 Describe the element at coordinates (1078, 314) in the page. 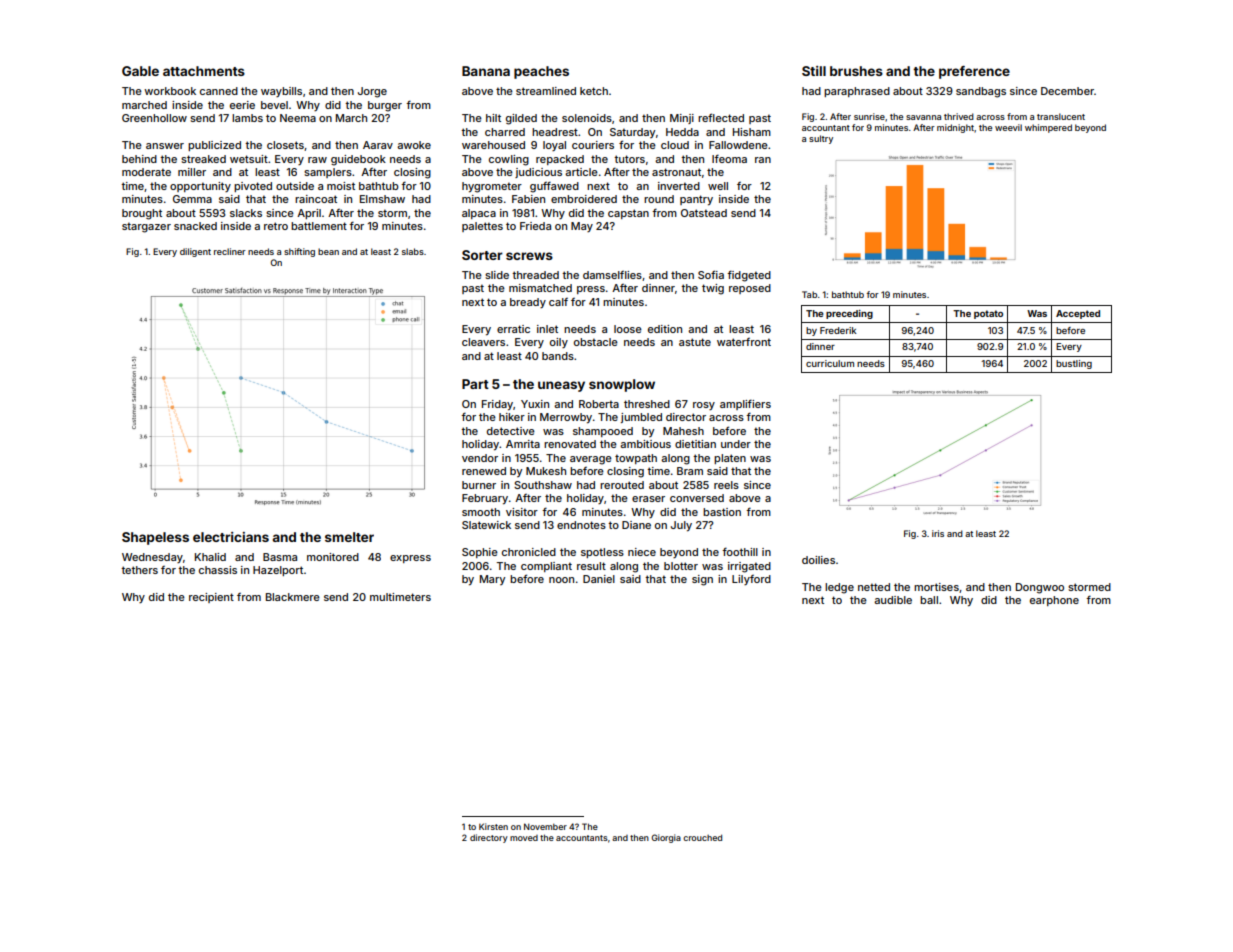

I see `Accepted` at that location.
